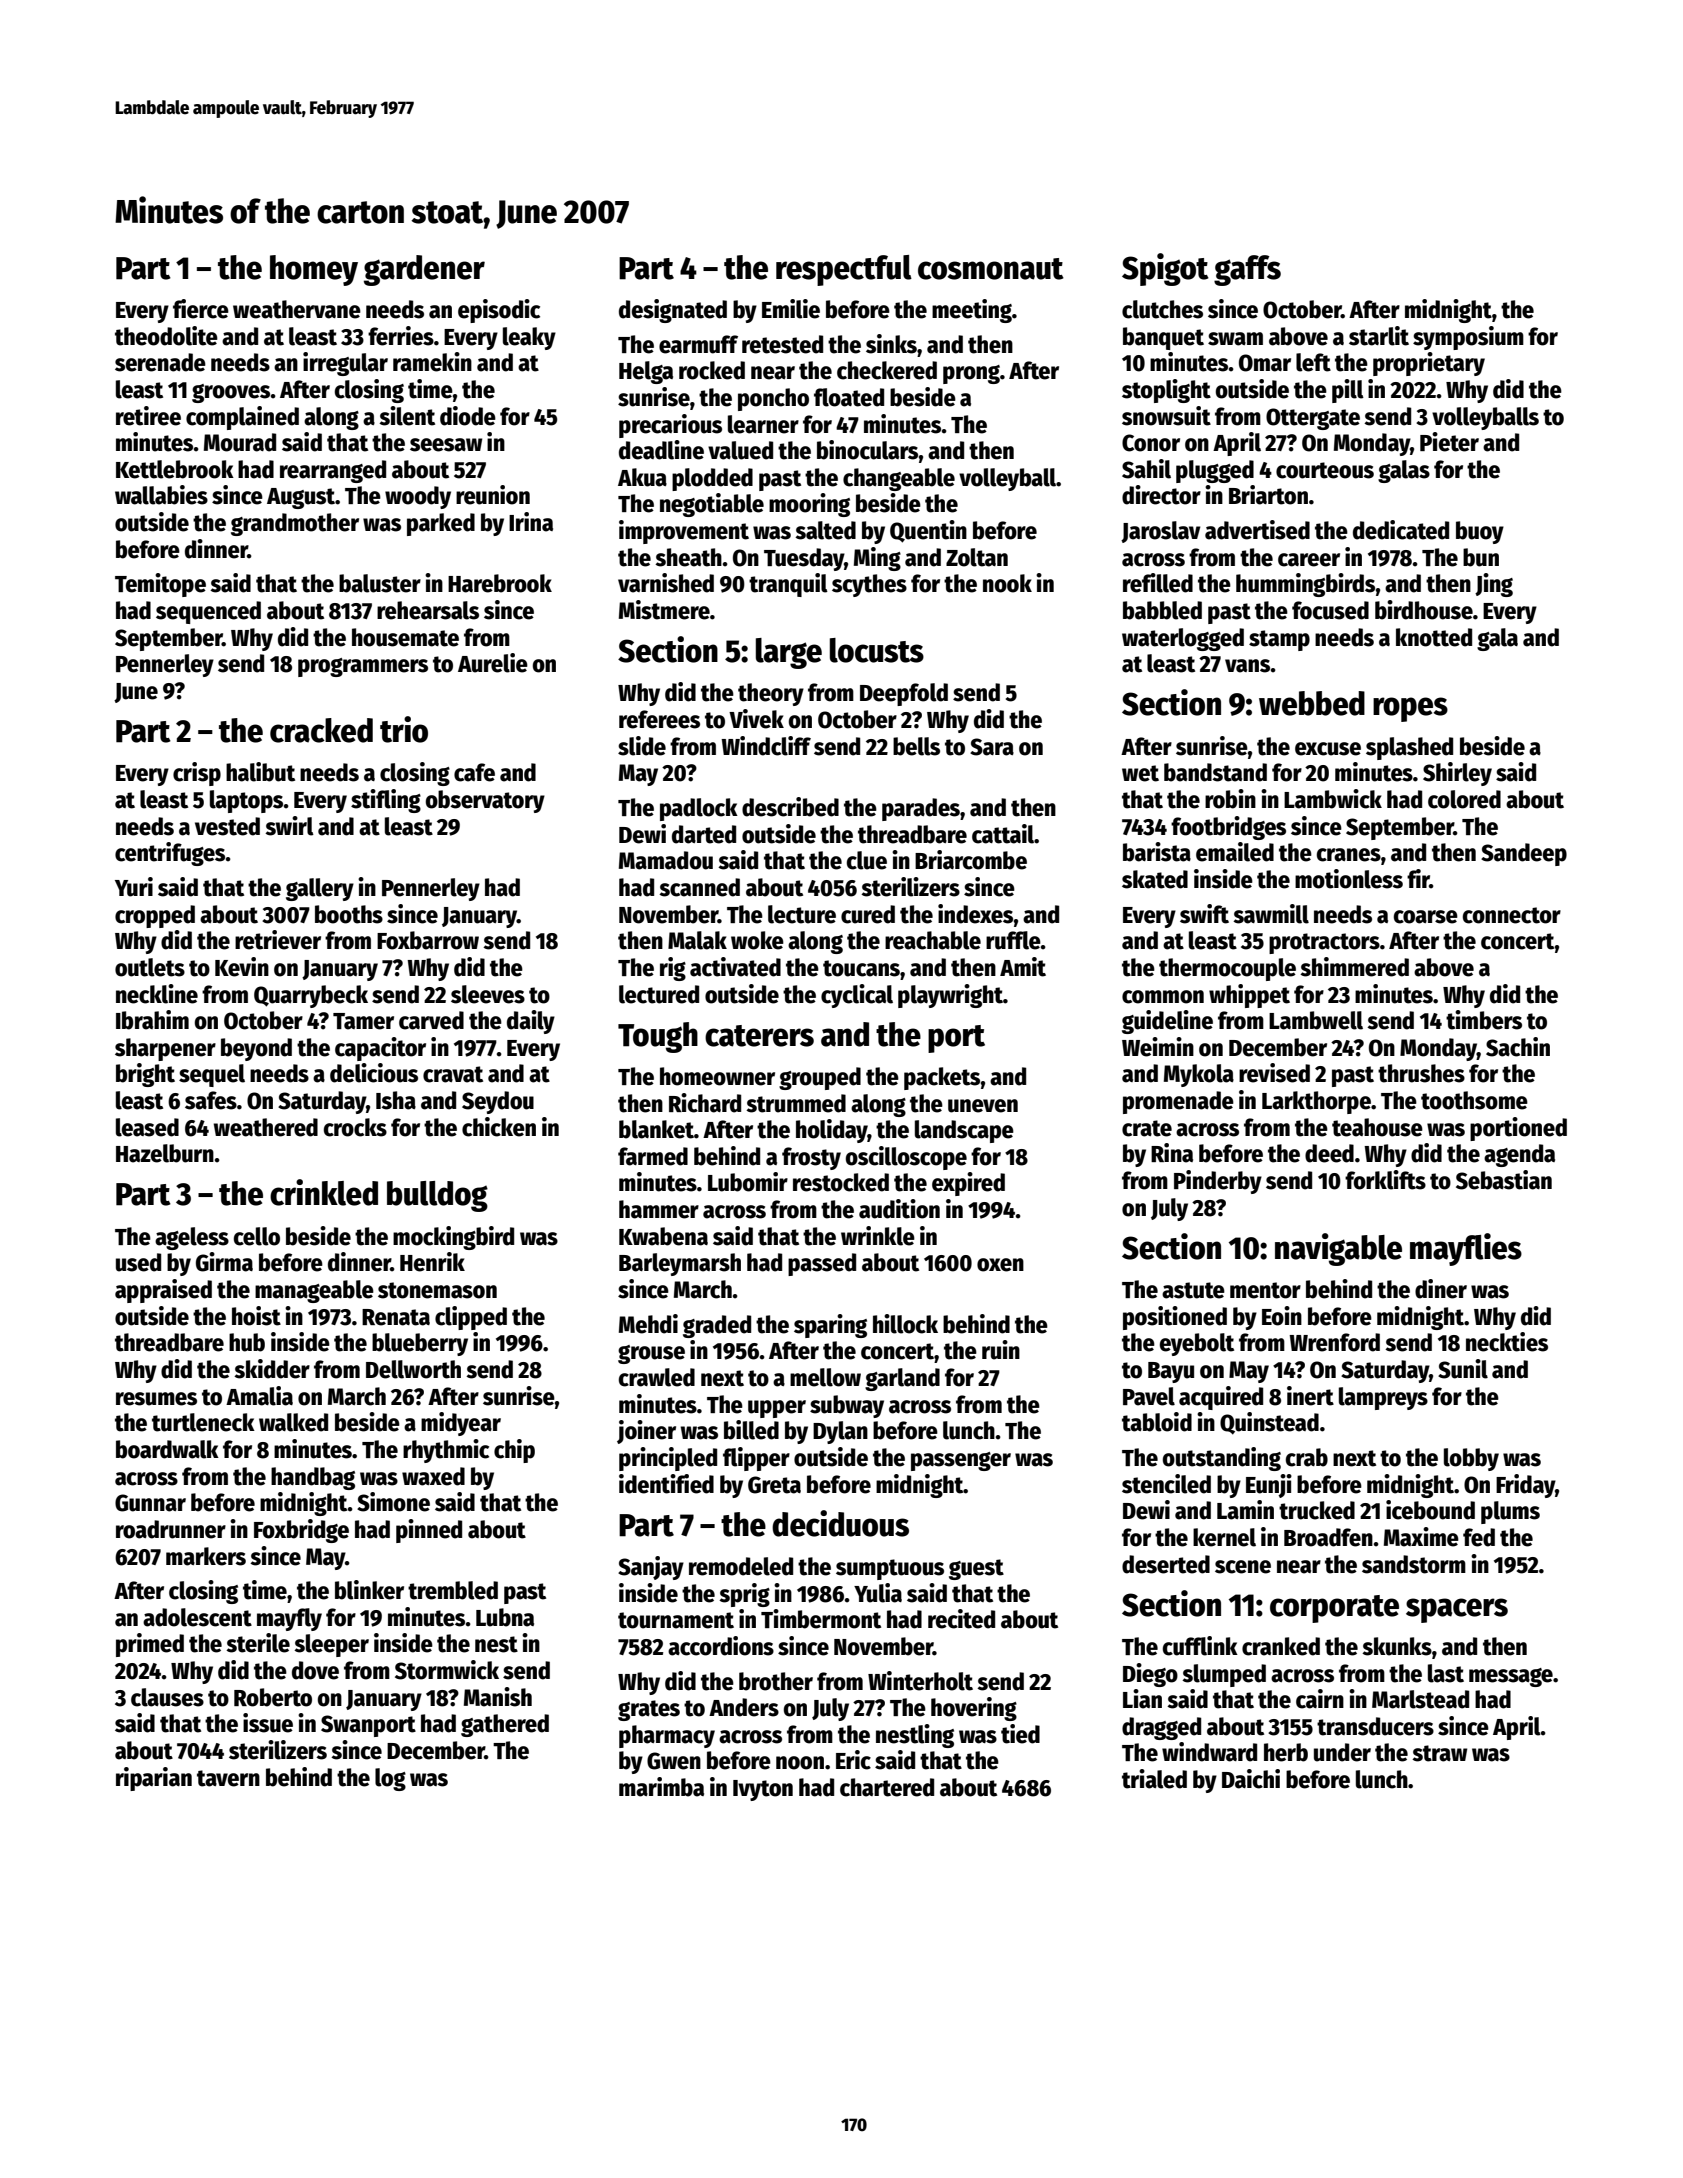 This screenshot has width=1683, height=2178. I want to click on hammer, so click(659, 1209).
